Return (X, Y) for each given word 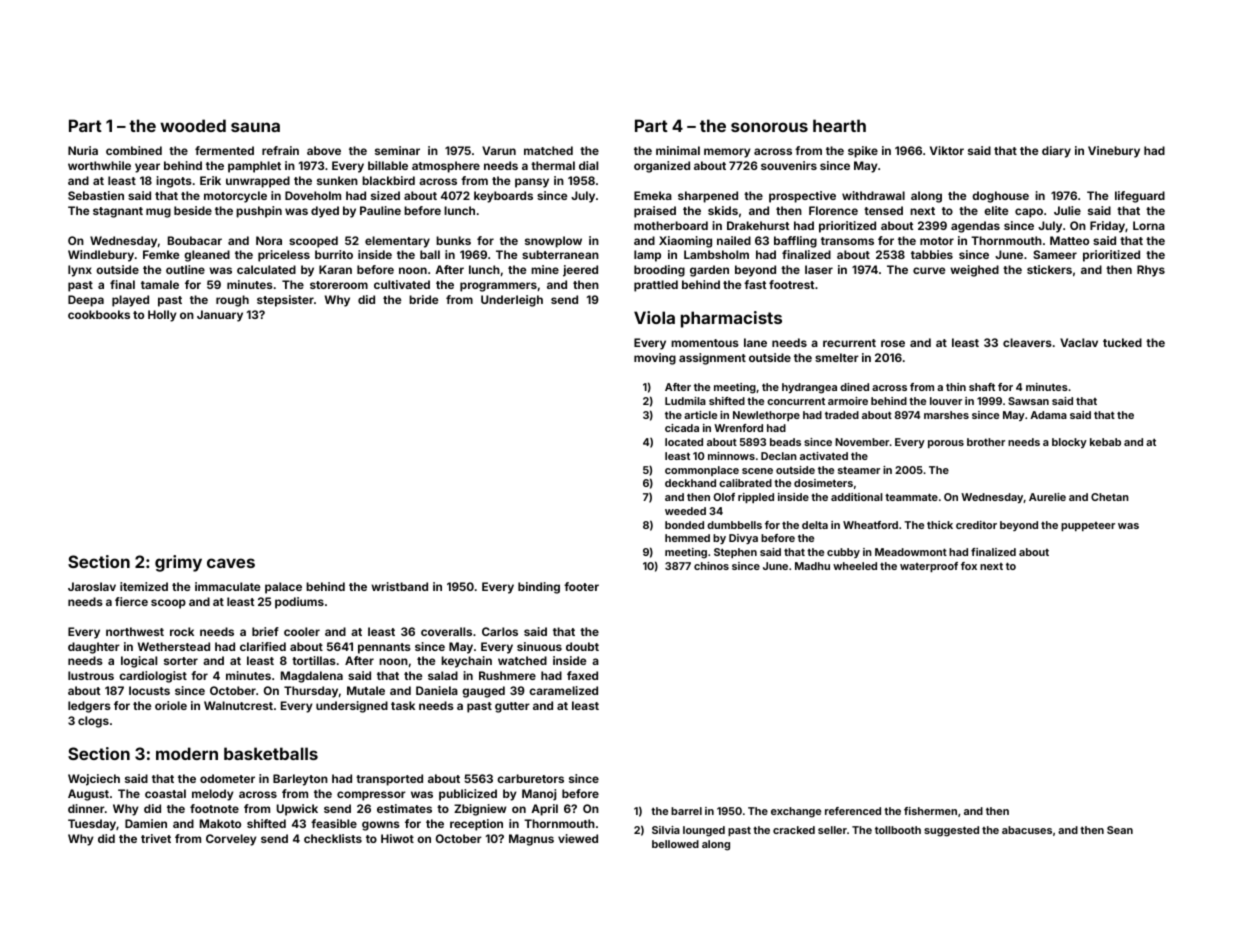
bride (423, 299)
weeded (685, 511)
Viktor (947, 150)
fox (969, 566)
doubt (582, 646)
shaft (982, 387)
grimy (178, 563)
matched (548, 150)
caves (231, 563)
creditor (976, 525)
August (88, 795)
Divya (743, 539)
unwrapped (258, 182)
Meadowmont (911, 552)
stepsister (285, 301)
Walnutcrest (238, 705)
